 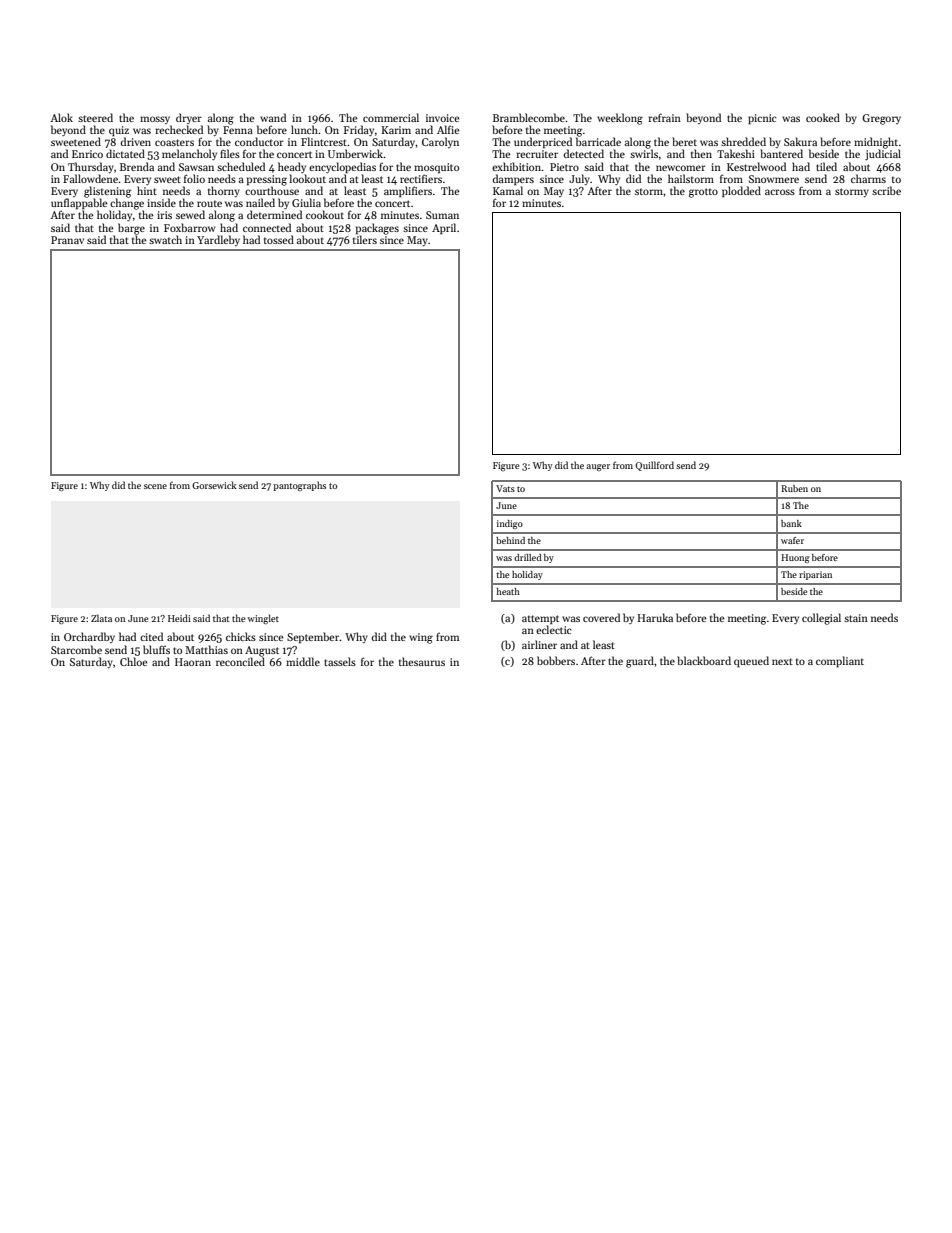 I want to click on tilers, so click(x=365, y=239).
